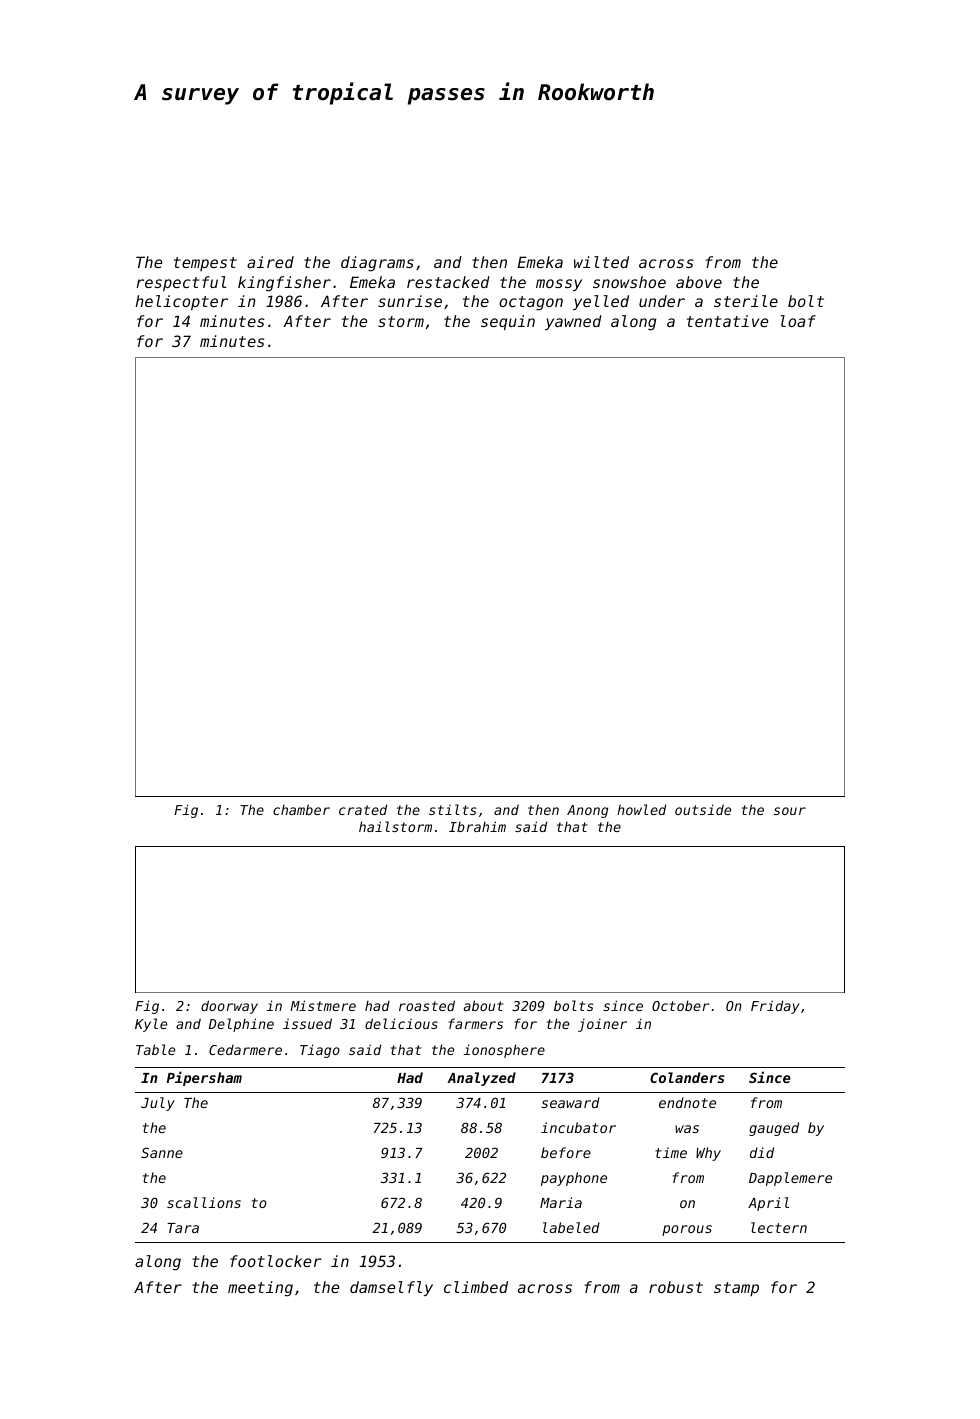 The width and height of the image is (980, 1419). What do you see at coordinates (183, 1228) in the image?
I see `Tara` at bounding box center [183, 1228].
